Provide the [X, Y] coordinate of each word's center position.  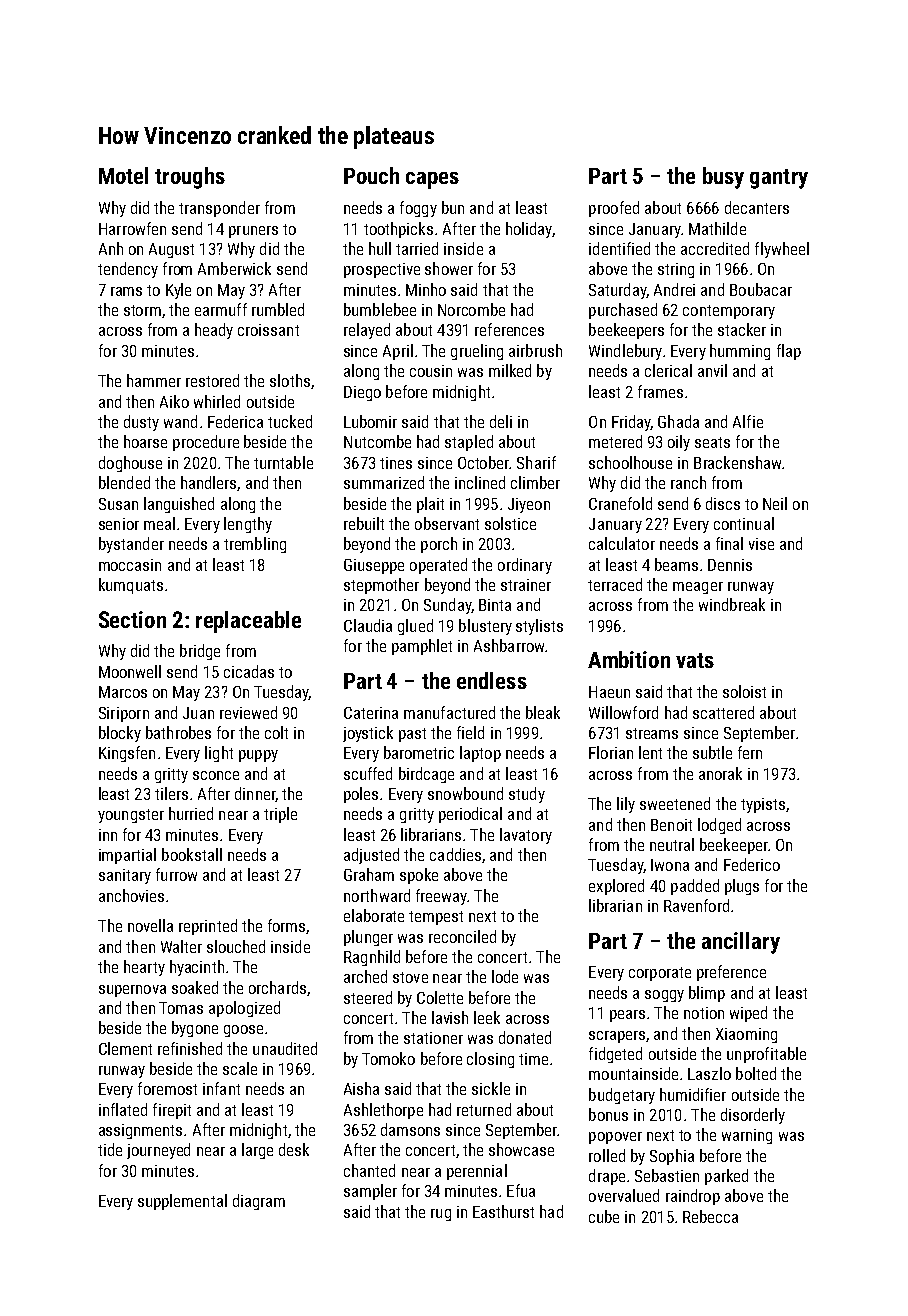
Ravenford [696, 905]
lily [626, 805]
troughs [190, 178]
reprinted [208, 927]
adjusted [371, 856]
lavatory [526, 836]
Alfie [748, 421]
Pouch [371, 175]
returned [484, 1109]
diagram [259, 1202]
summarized [384, 482]
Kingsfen [127, 754]
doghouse [130, 464]
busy [723, 178]
